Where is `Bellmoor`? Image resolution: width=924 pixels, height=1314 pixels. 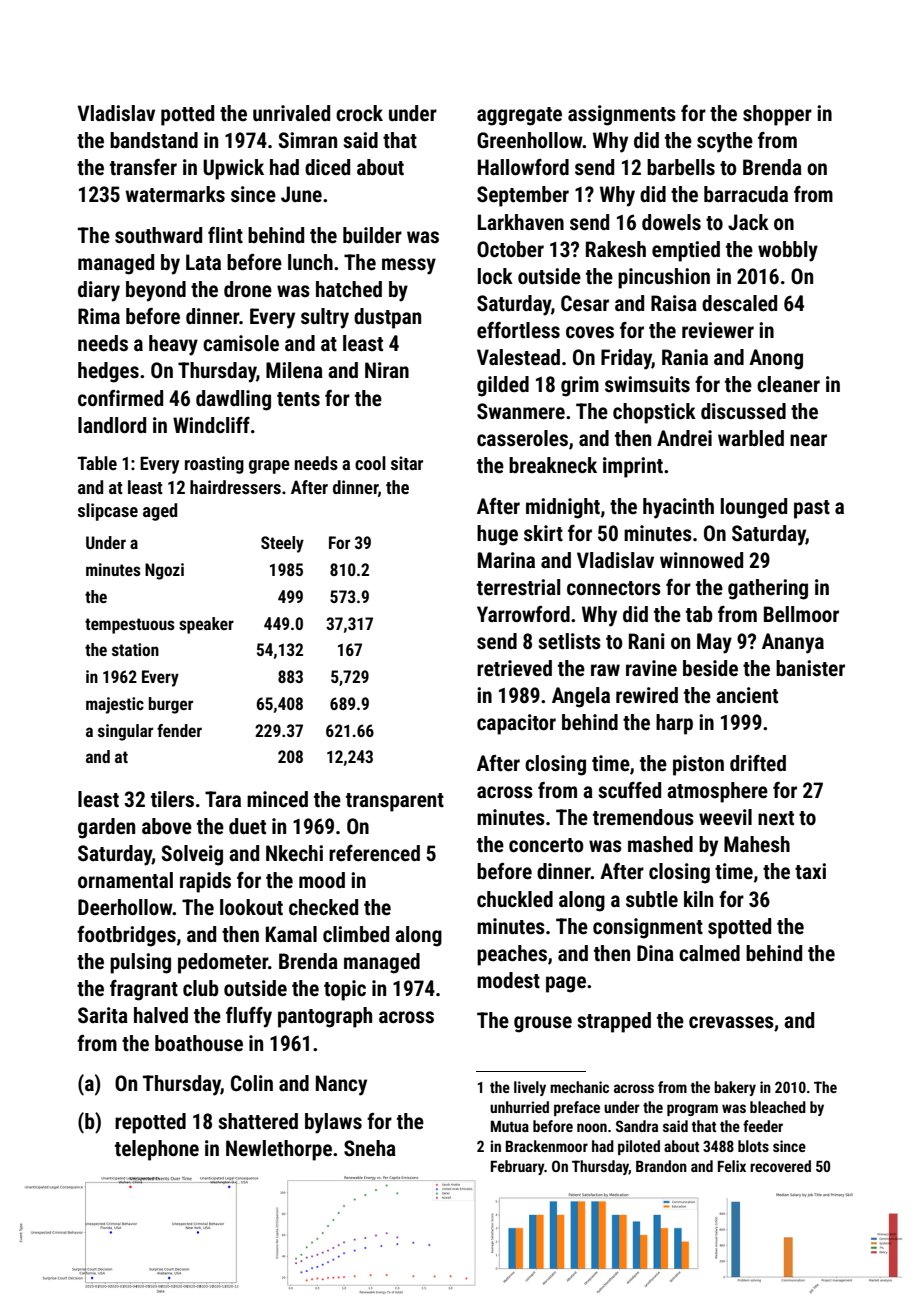
Bellmoor is located at coordinates (801, 614).
